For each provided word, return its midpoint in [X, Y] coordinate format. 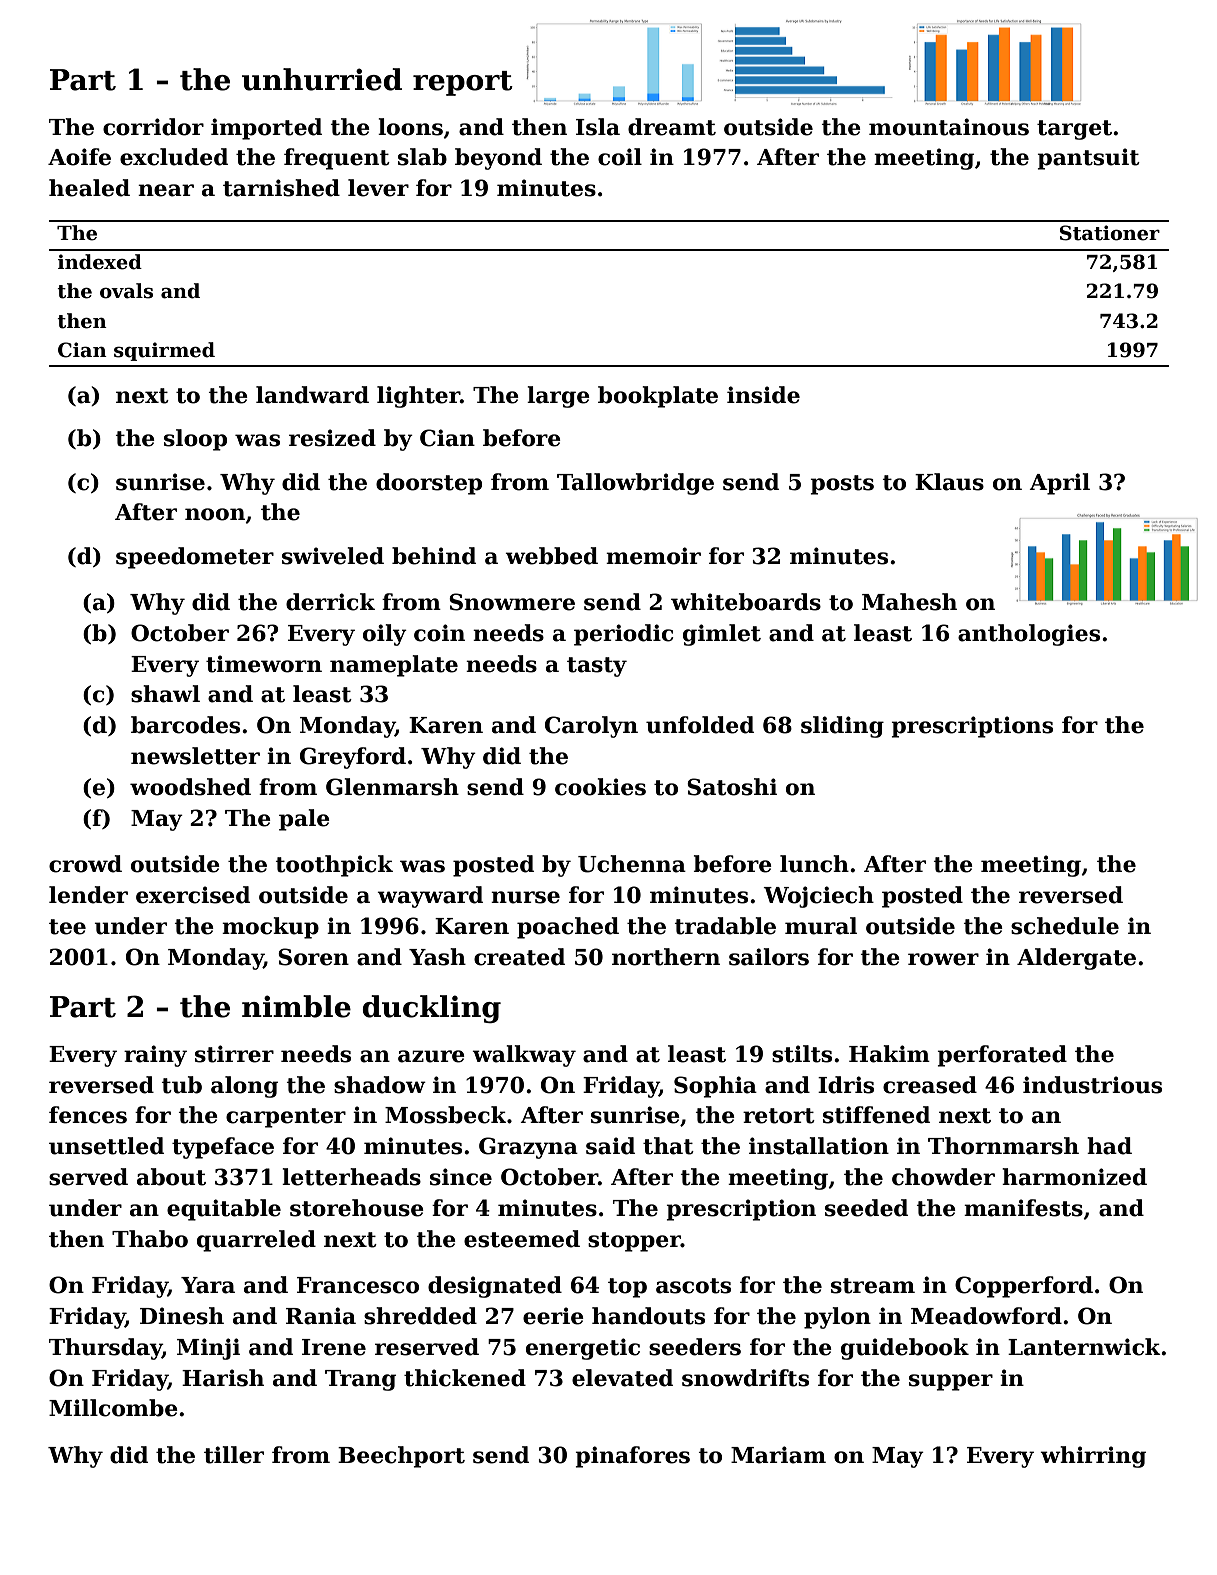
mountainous [949, 127]
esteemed [522, 1239]
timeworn [264, 664]
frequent [337, 159]
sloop [195, 440]
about [171, 1177]
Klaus [949, 482]
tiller [234, 1455]
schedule [1065, 926]
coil [620, 157]
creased [930, 1085]
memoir [653, 556]
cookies [600, 787]
